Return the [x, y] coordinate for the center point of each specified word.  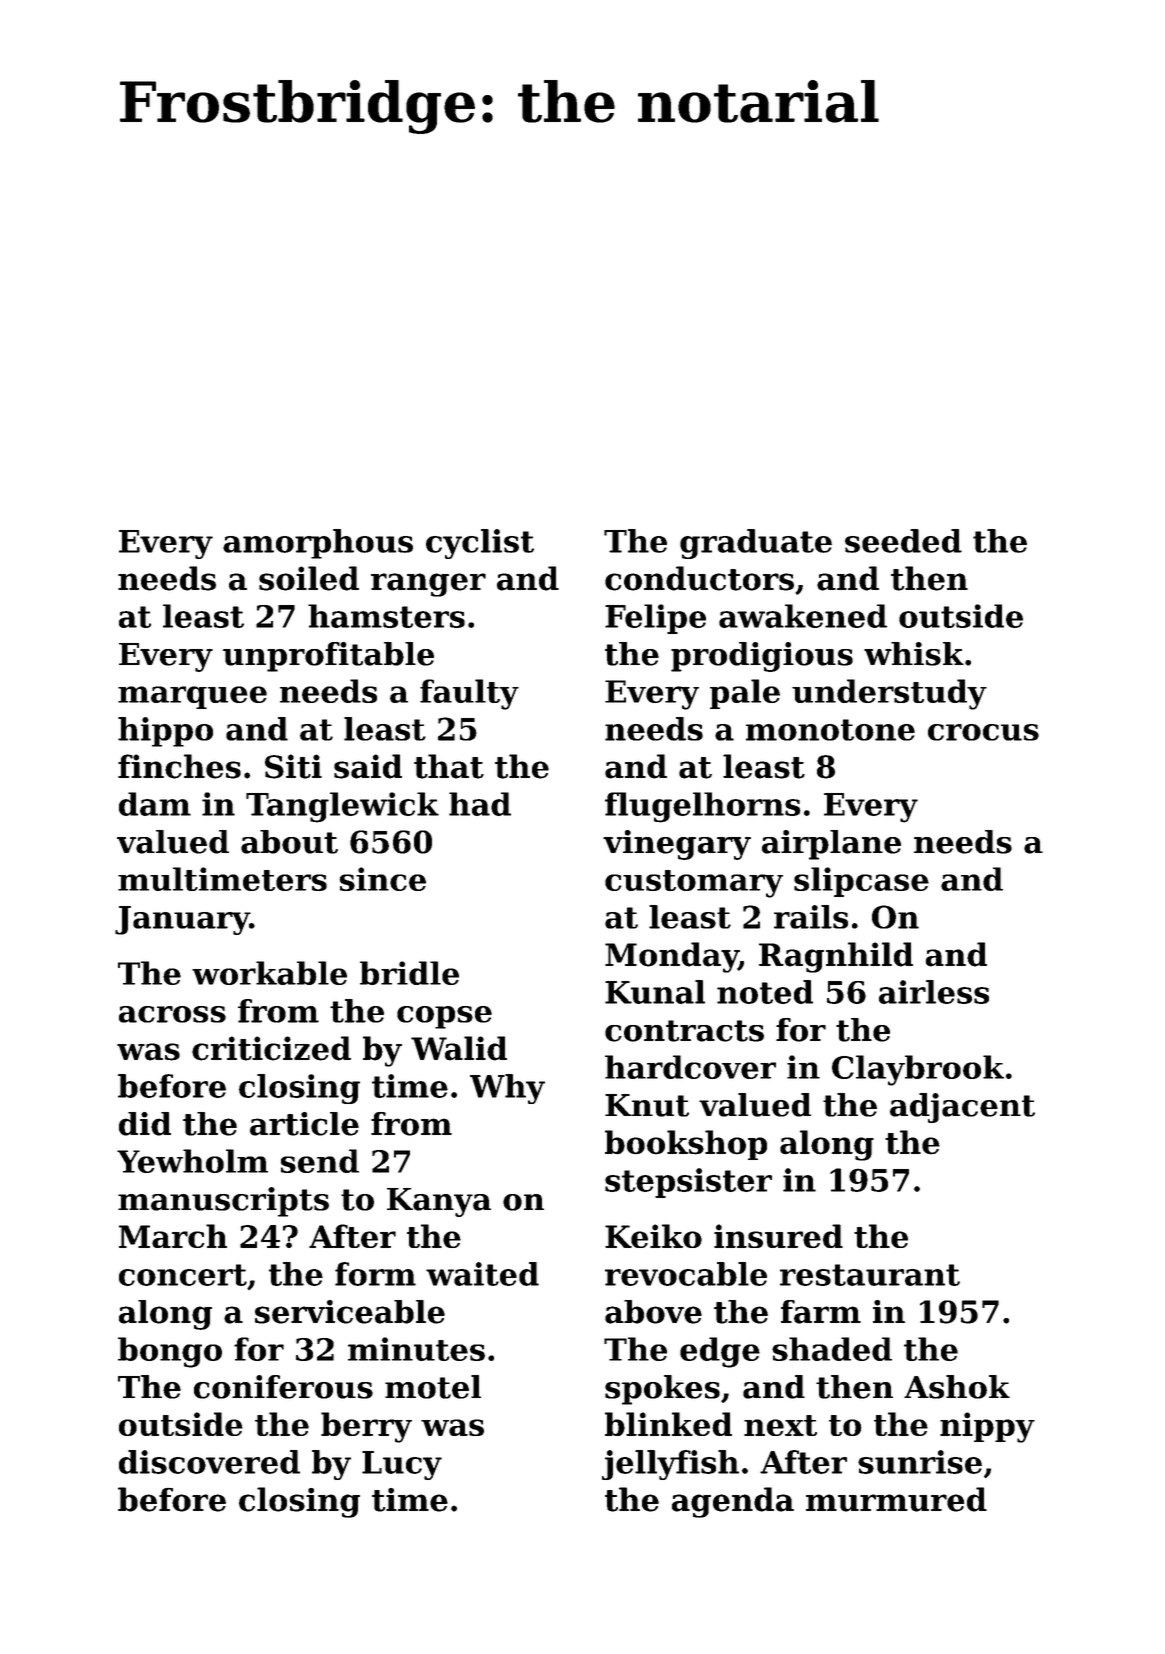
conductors [699, 578]
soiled [309, 578]
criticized [271, 1048]
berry [366, 1427]
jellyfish [670, 1465]
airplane [831, 845]
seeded [903, 541]
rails [811, 917]
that [449, 766]
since [382, 879]
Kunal [655, 992]
